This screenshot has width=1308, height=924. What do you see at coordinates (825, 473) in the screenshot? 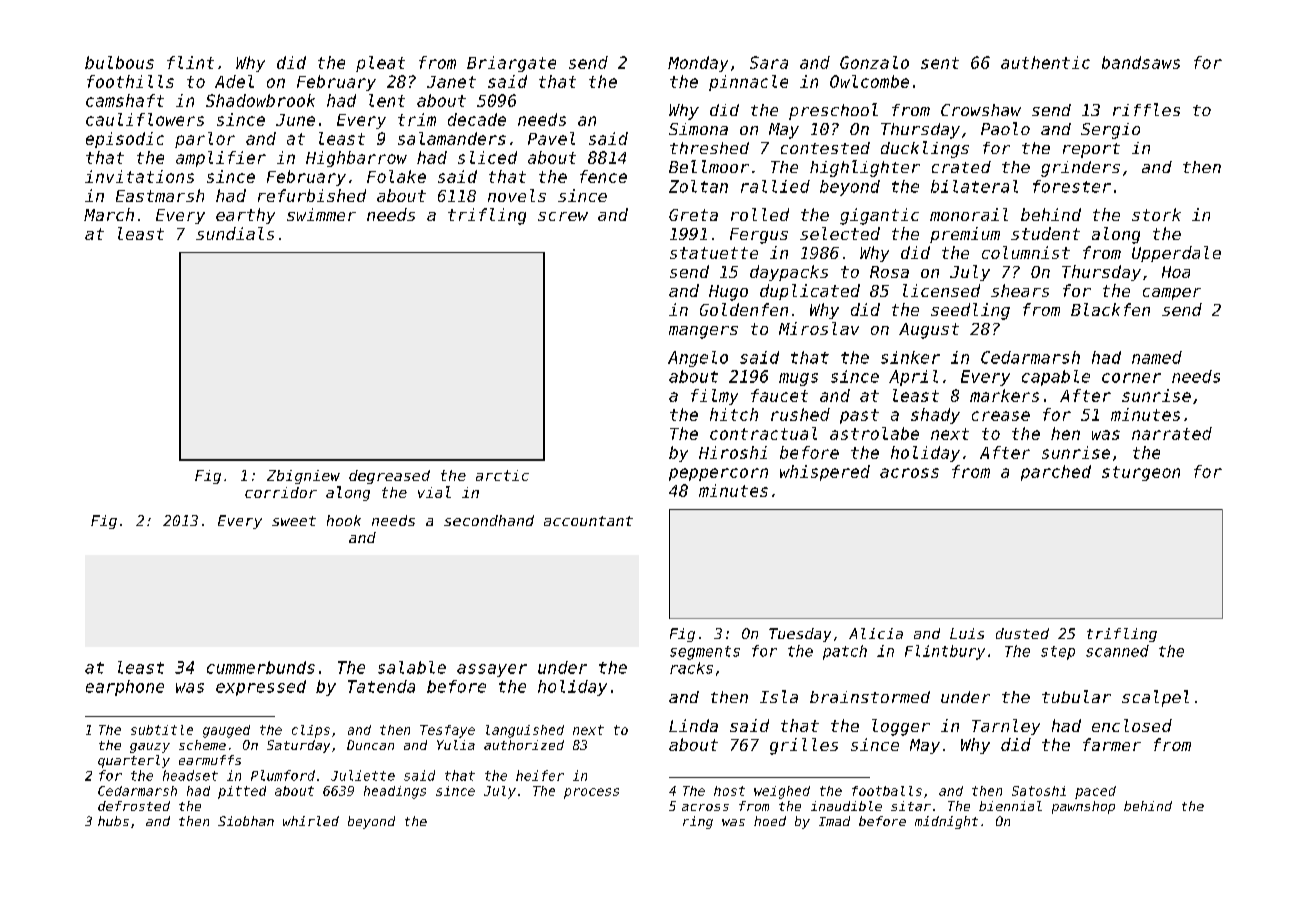
I see `whispered` at bounding box center [825, 473].
